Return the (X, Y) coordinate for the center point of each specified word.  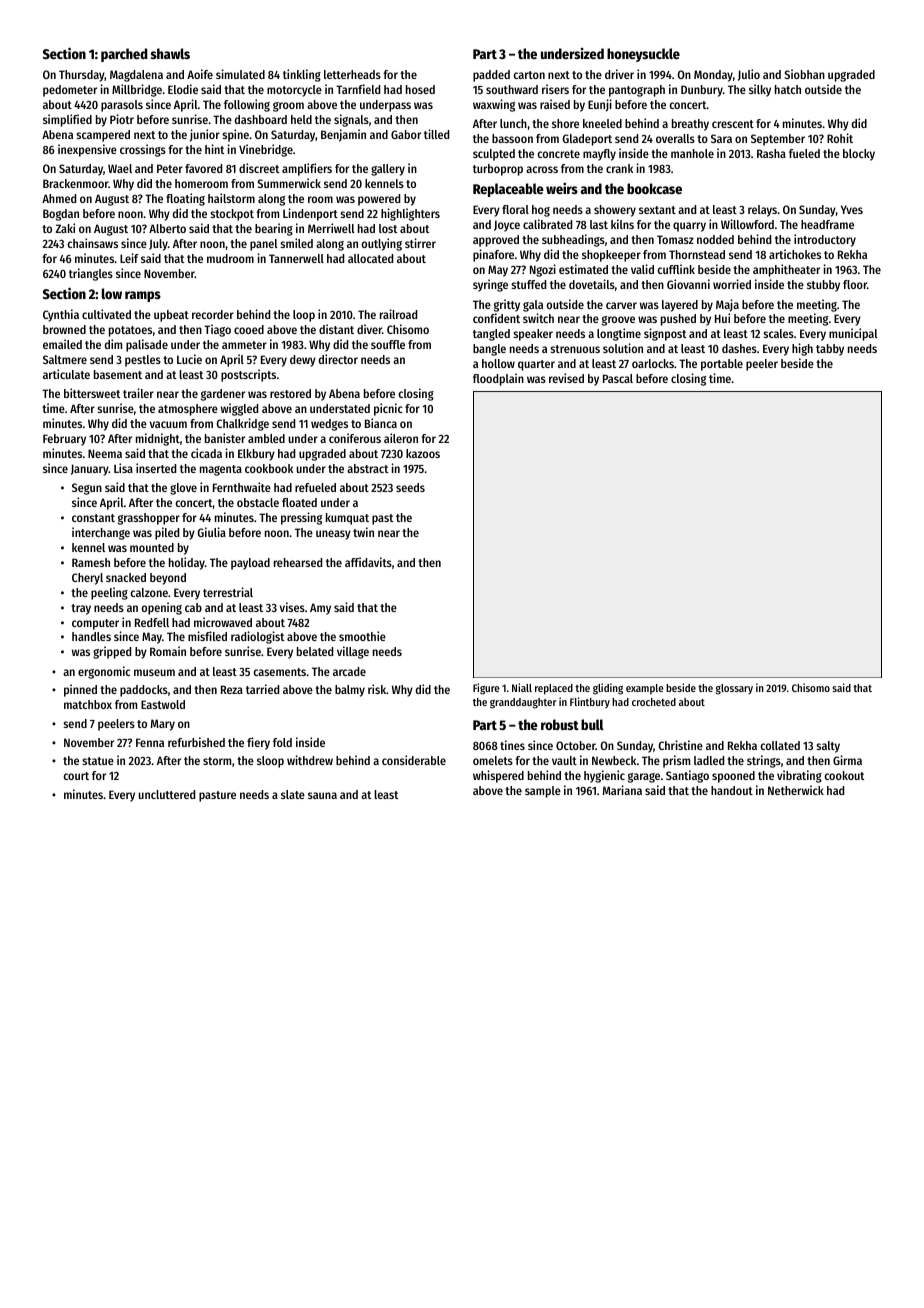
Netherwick (796, 790)
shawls (170, 53)
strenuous (575, 349)
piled (167, 533)
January (90, 470)
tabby (830, 350)
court (76, 776)
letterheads (352, 74)
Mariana (622, 790)
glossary (734, 689)
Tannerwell (296, 258)
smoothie (362, 636)
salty (828, 747)
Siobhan (804, 74)
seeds (410, 487)
